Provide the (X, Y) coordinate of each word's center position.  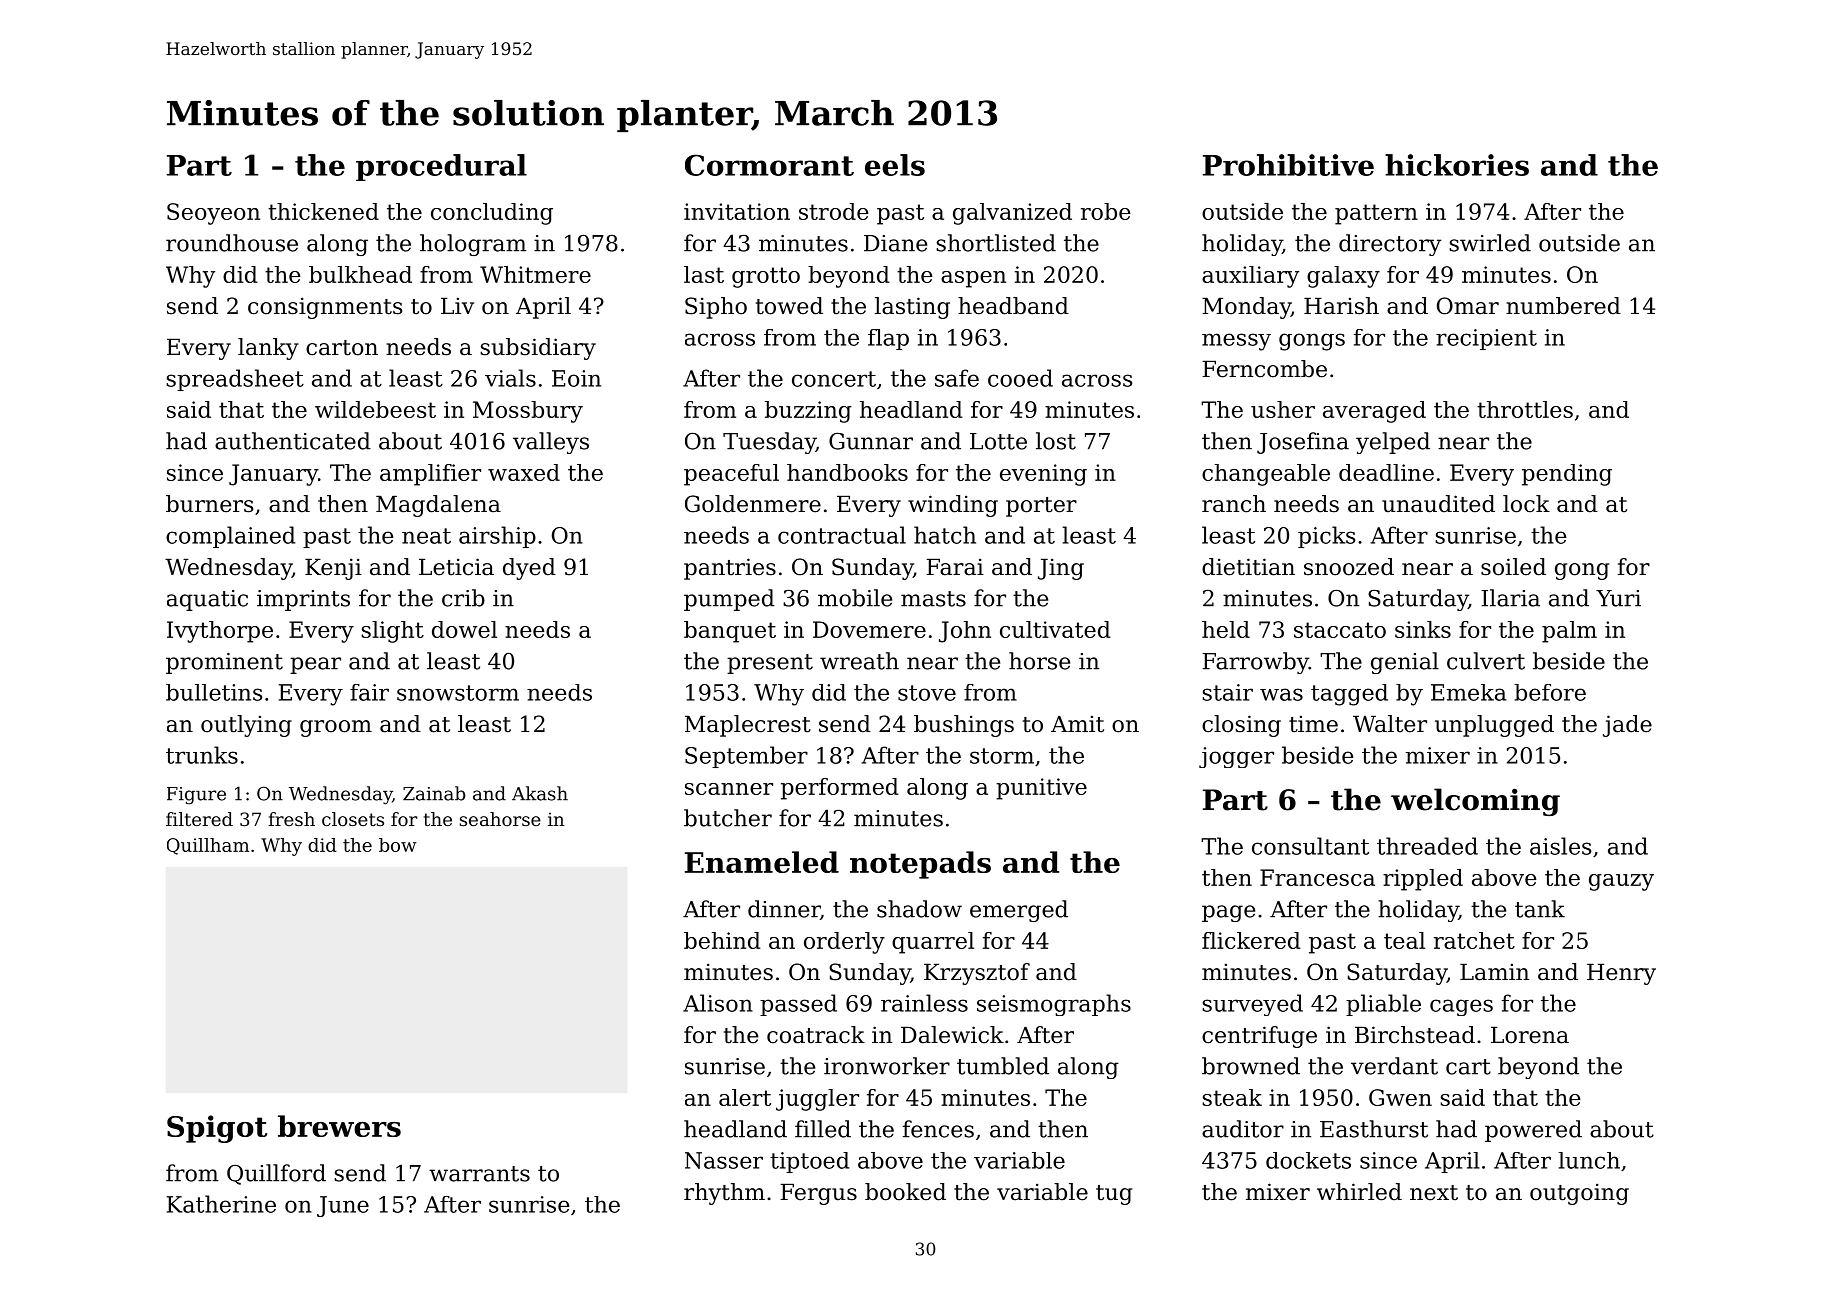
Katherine (221, 1204)
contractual (842, 535)
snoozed (1349, 567)
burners (209, 504)
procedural (441, 167)
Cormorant (769, 165)
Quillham (208, 846)
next (1434, 1193)
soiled (1513, 567)
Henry (1621, 974)
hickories (1457, 165)
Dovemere (869, 629)
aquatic (207, 600)
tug (1114, 1195)
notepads (920, 865)
